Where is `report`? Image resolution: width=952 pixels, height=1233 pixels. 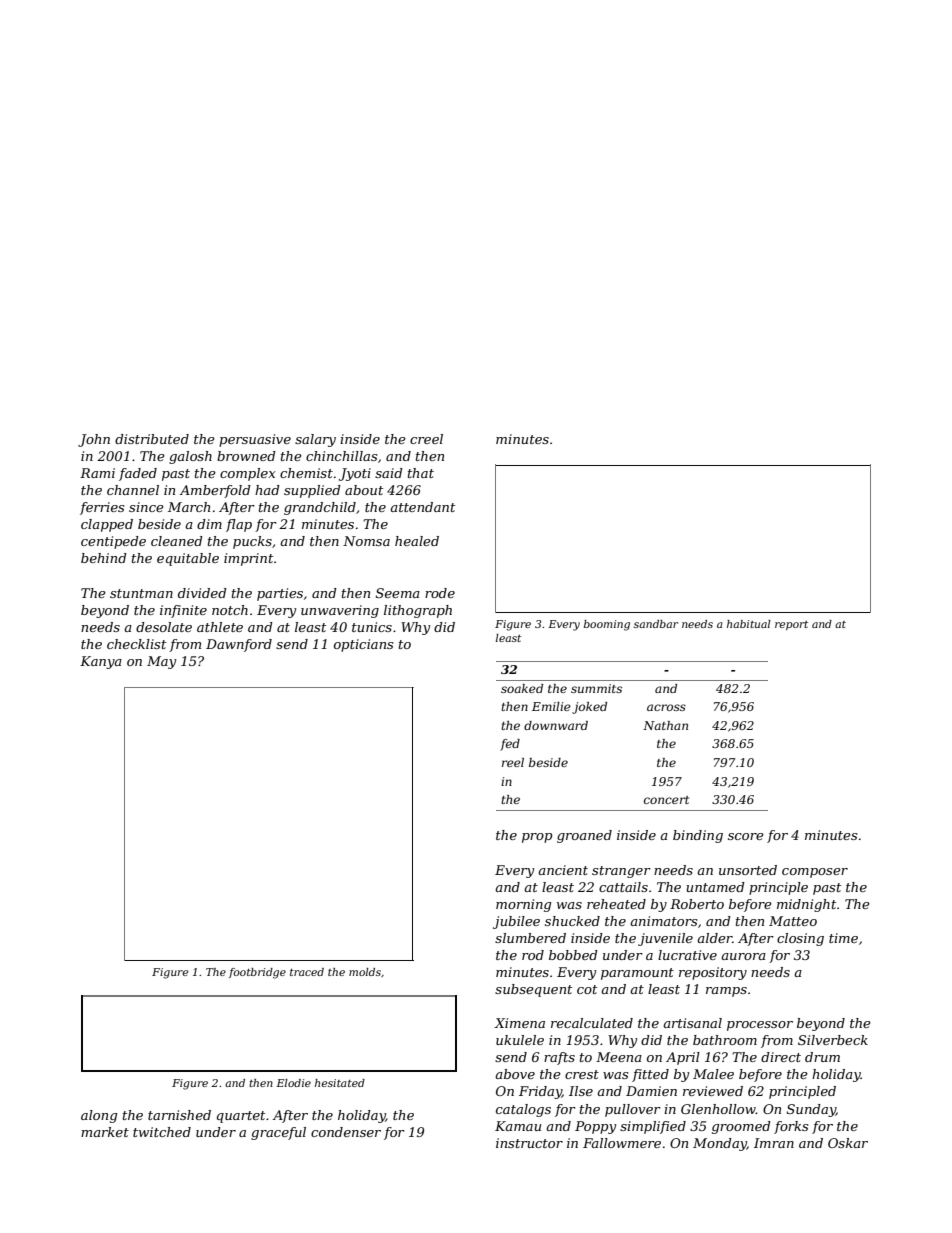 report is located at coordinates (791, 625).
